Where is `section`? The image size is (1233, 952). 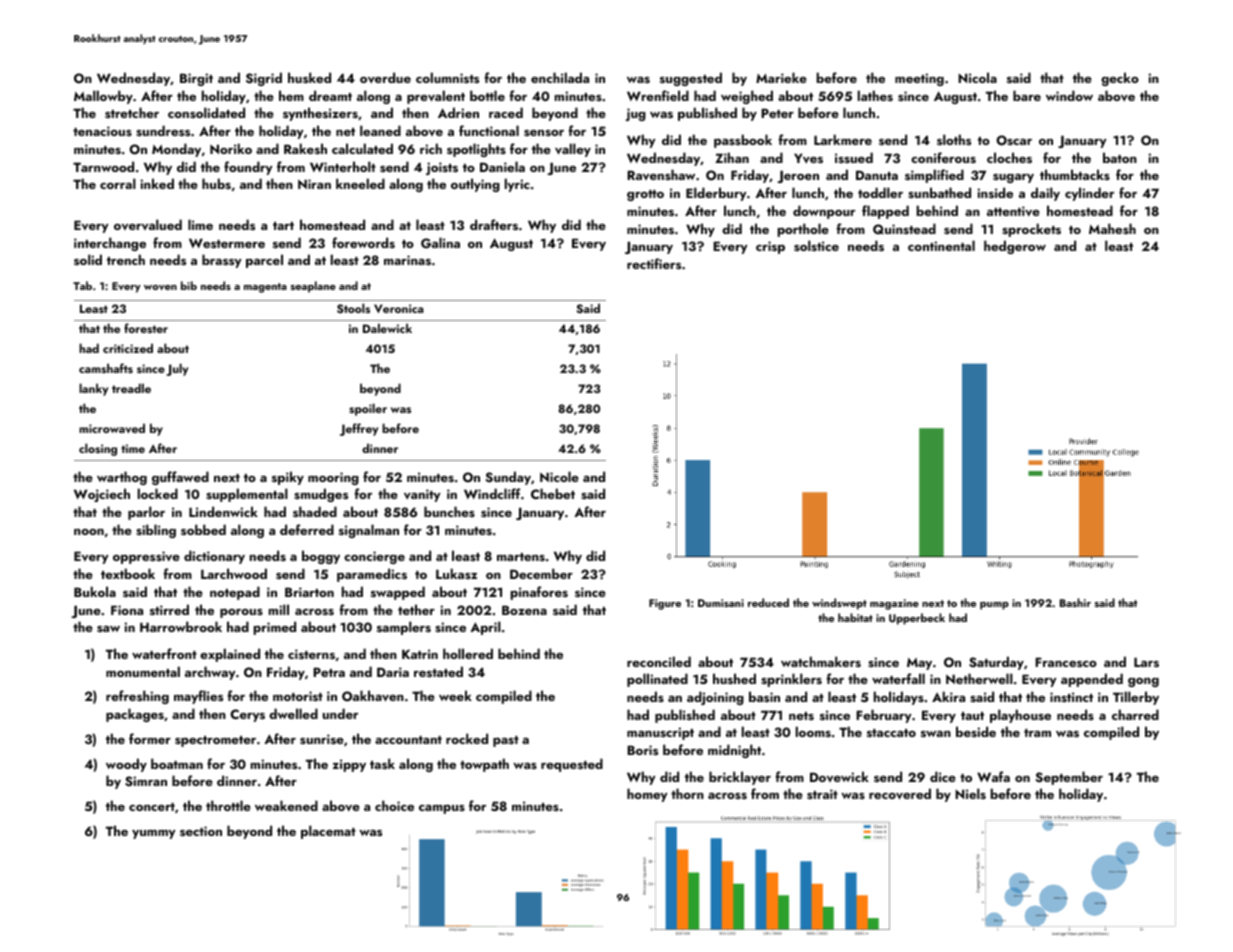 section is located at coordinates (201, 831).
